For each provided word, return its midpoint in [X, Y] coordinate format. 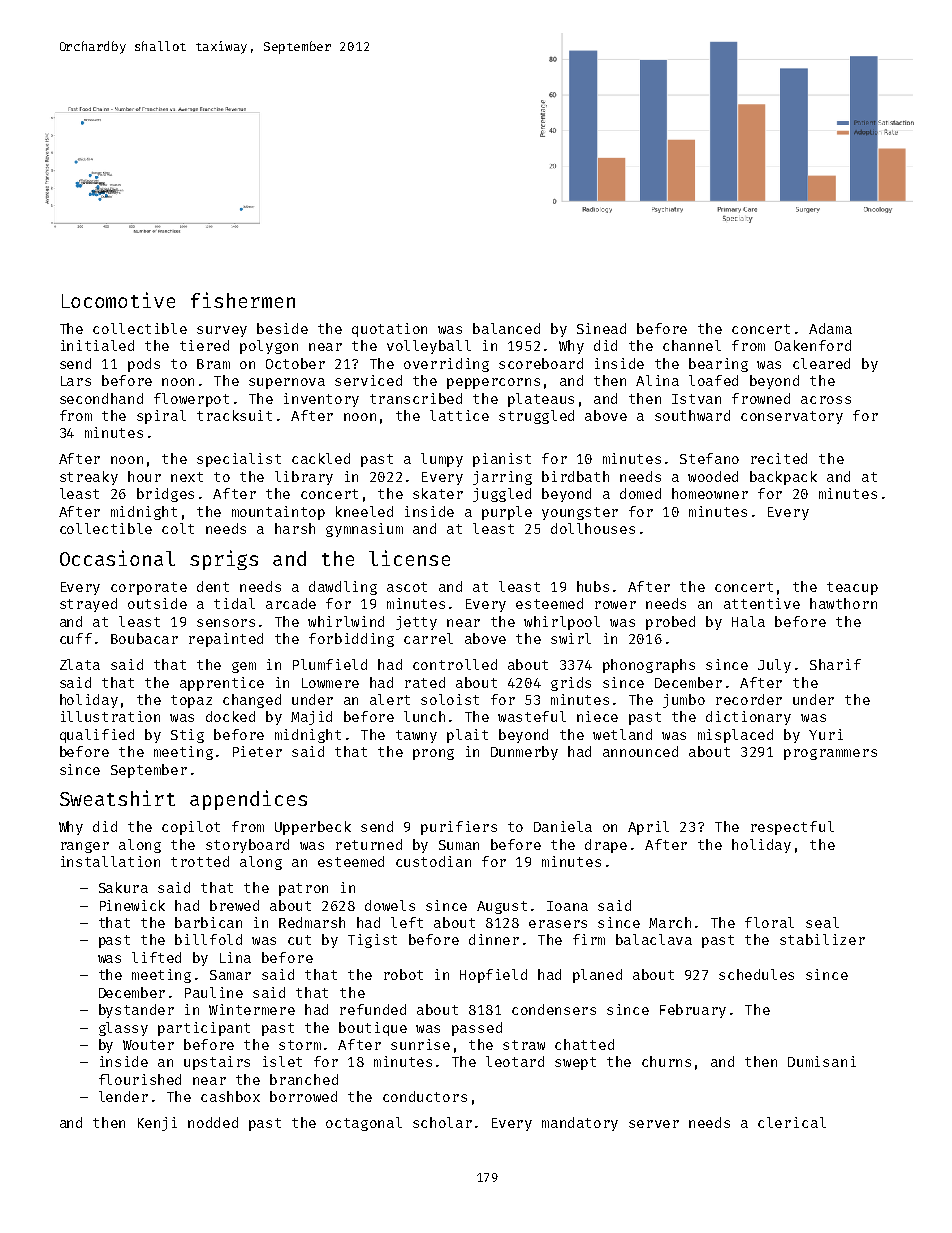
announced [640, 751]
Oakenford [813, 345]
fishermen [243, 300]
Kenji [157, 1124]
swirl [571, 638]
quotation [389, 330]
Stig [187, 736]
